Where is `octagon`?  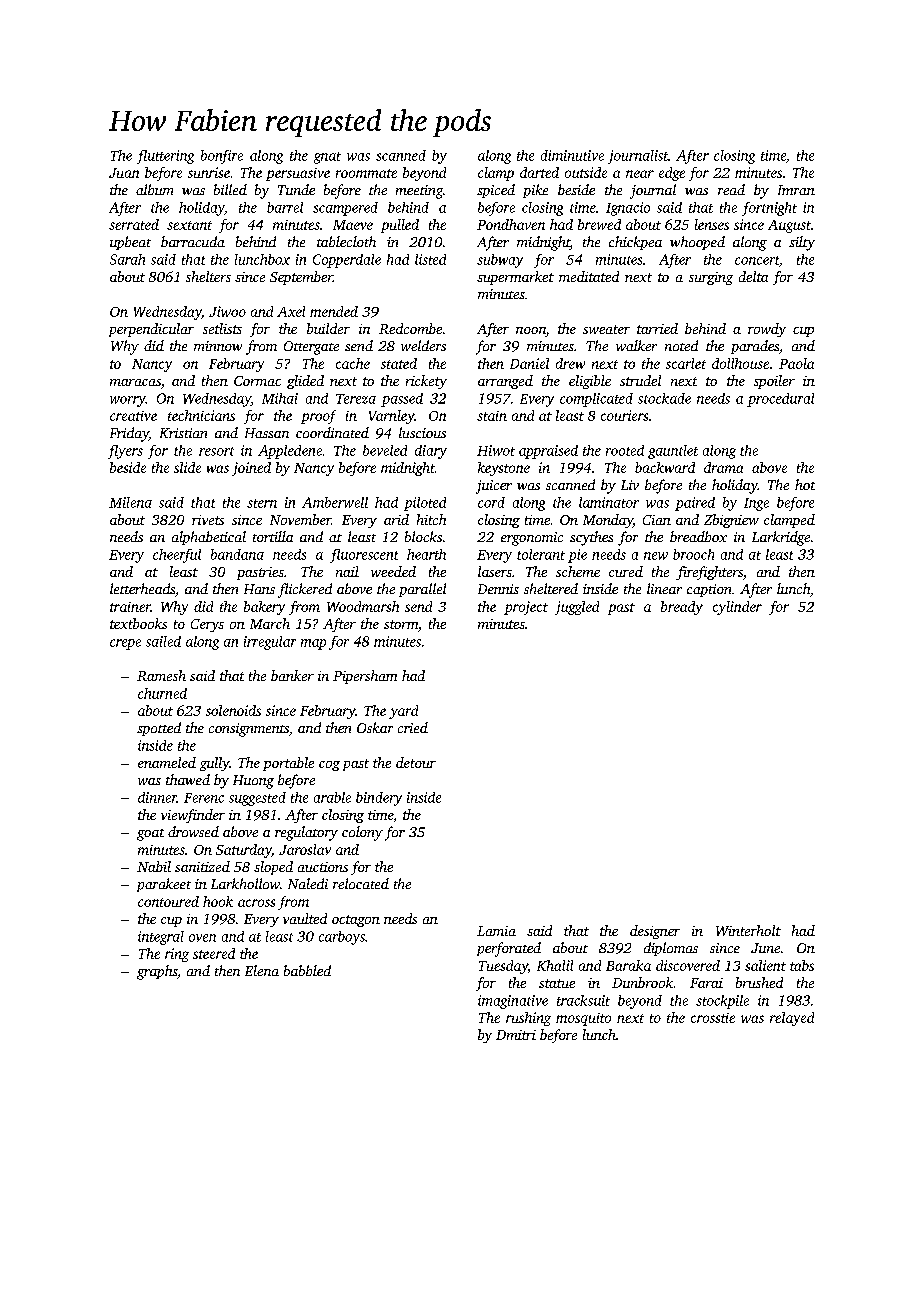 octagon is located at coordinates (356, 921).
